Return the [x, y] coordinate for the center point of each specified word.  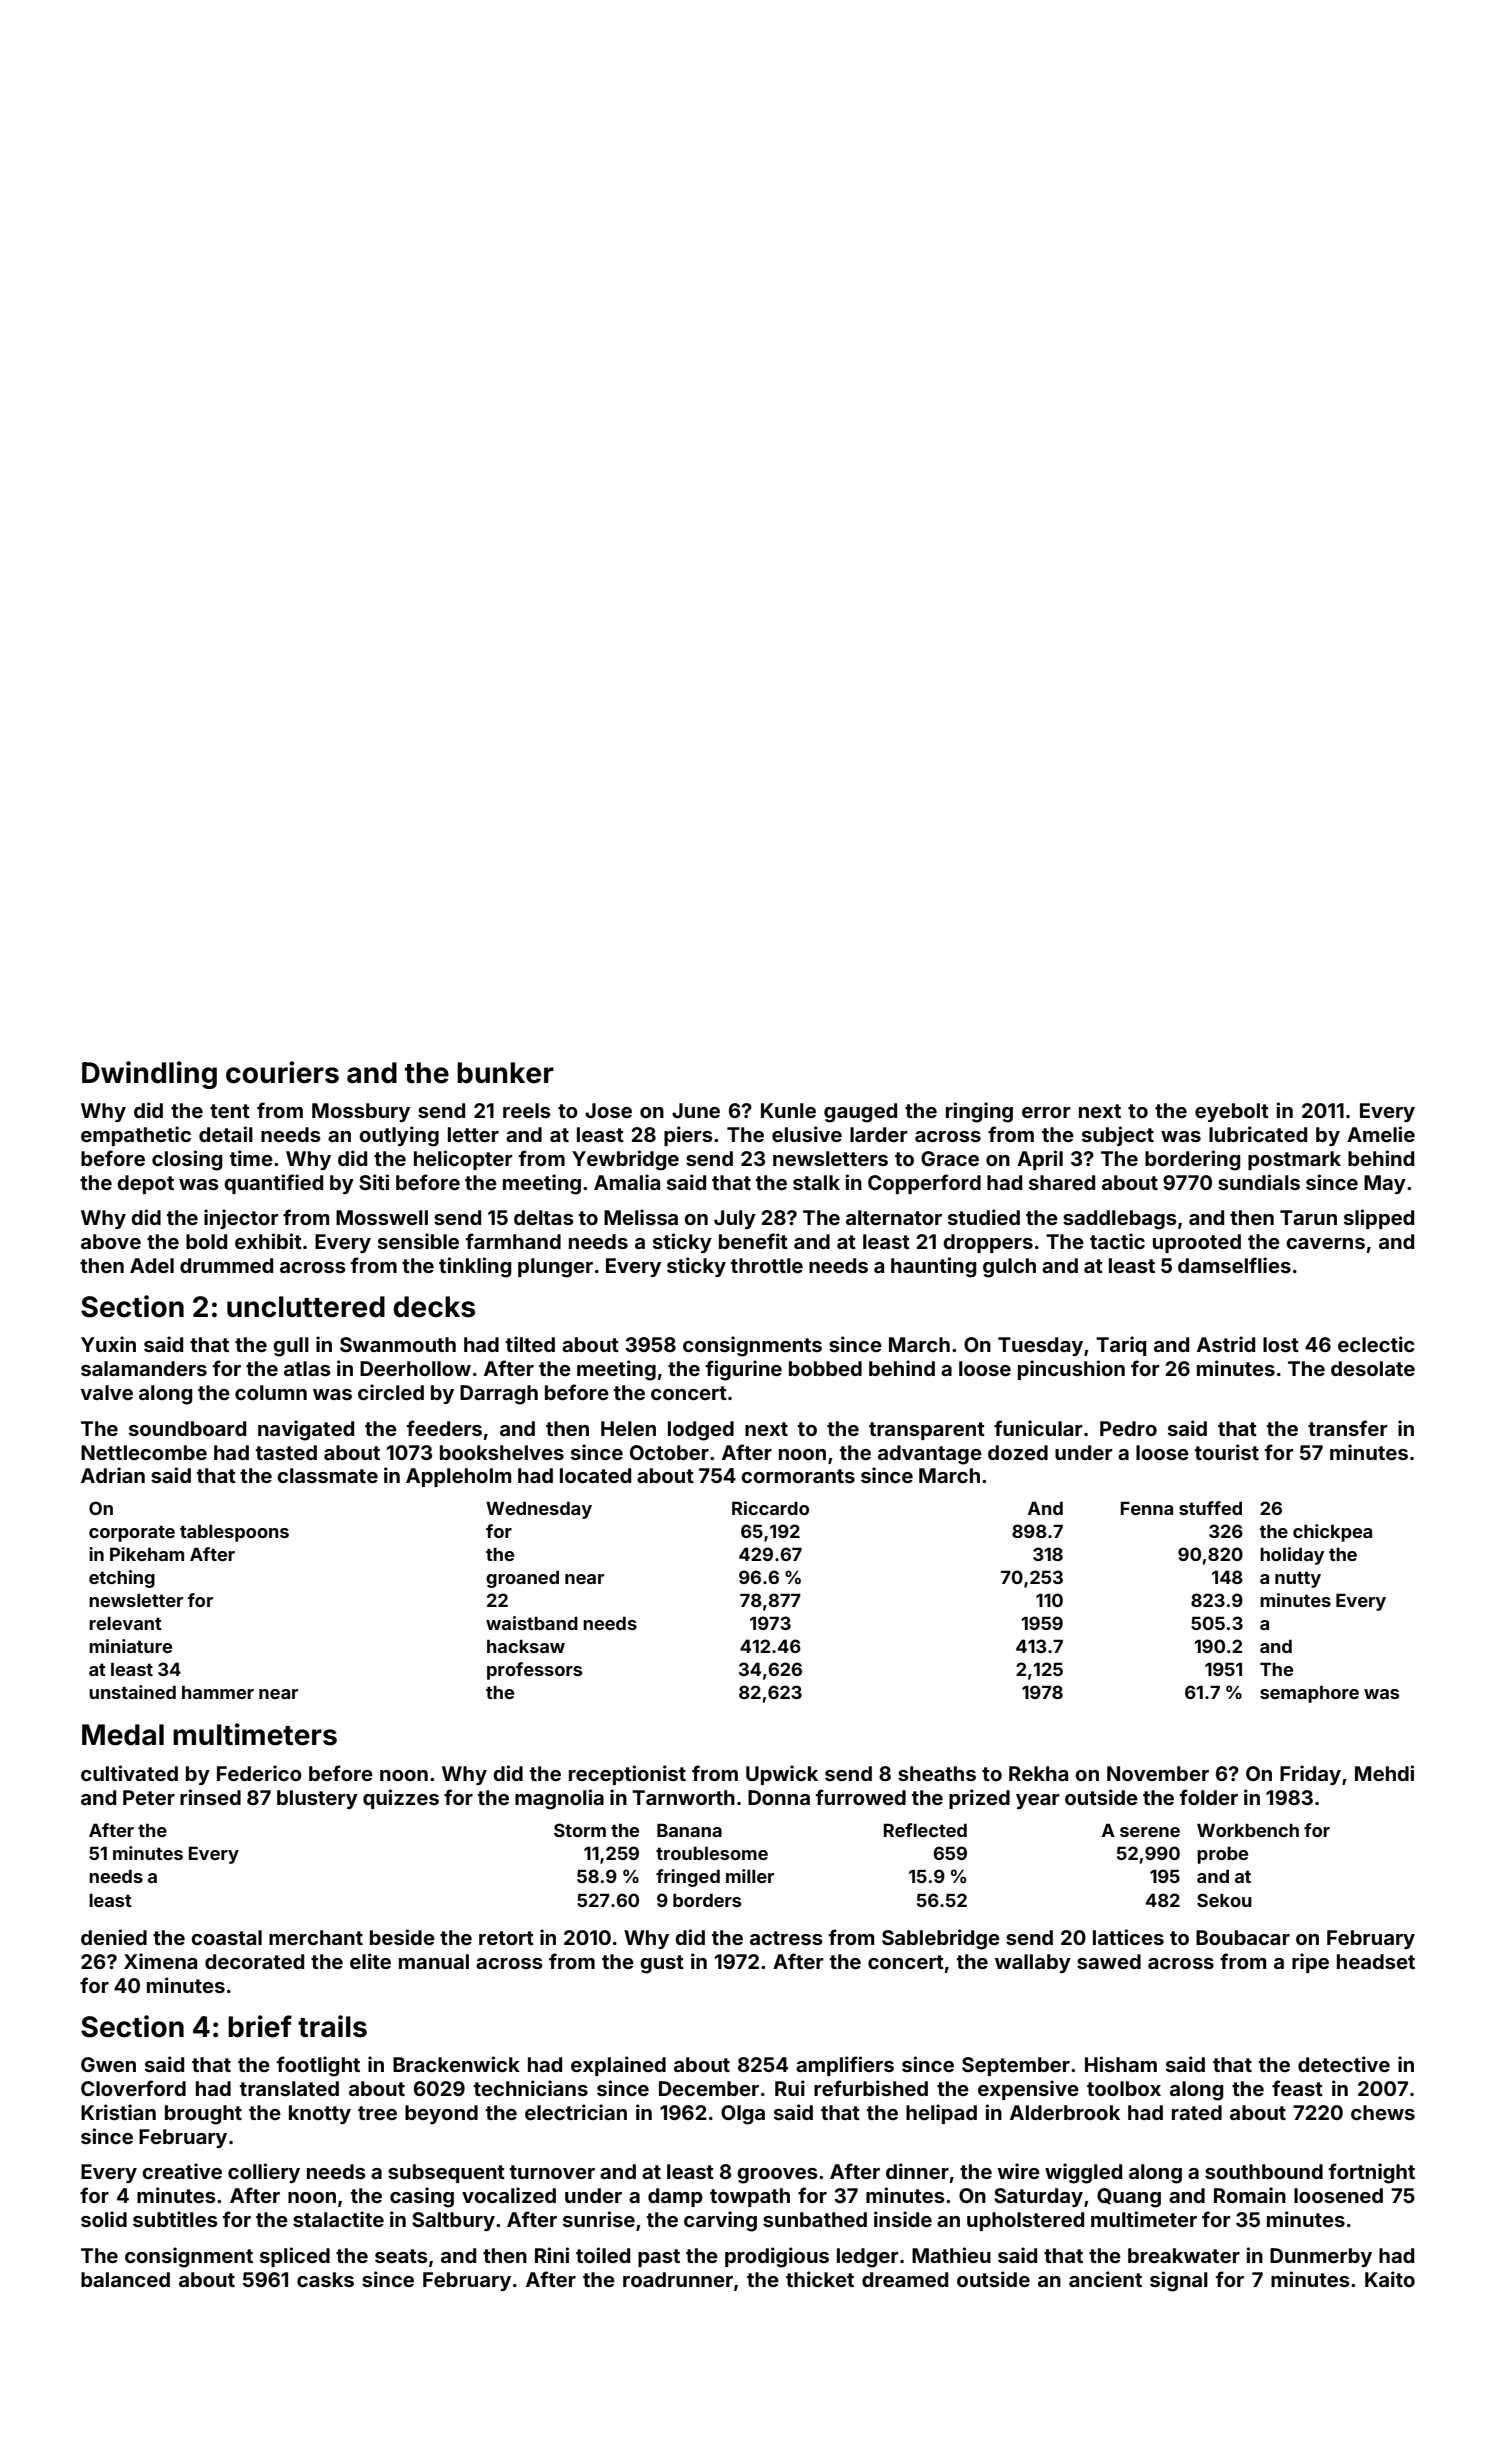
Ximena [160, 1961]
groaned [522, 1579]
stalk [816, 1182]
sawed [1109, 1961]
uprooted [1197, 1243]
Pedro [1128, 1428]
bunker [505, 1073]
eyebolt [1232, 1112]
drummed [226, 1265]
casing [422, 2197]
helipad [941, 2114]
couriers [282, 1072]
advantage [930, 1455]
